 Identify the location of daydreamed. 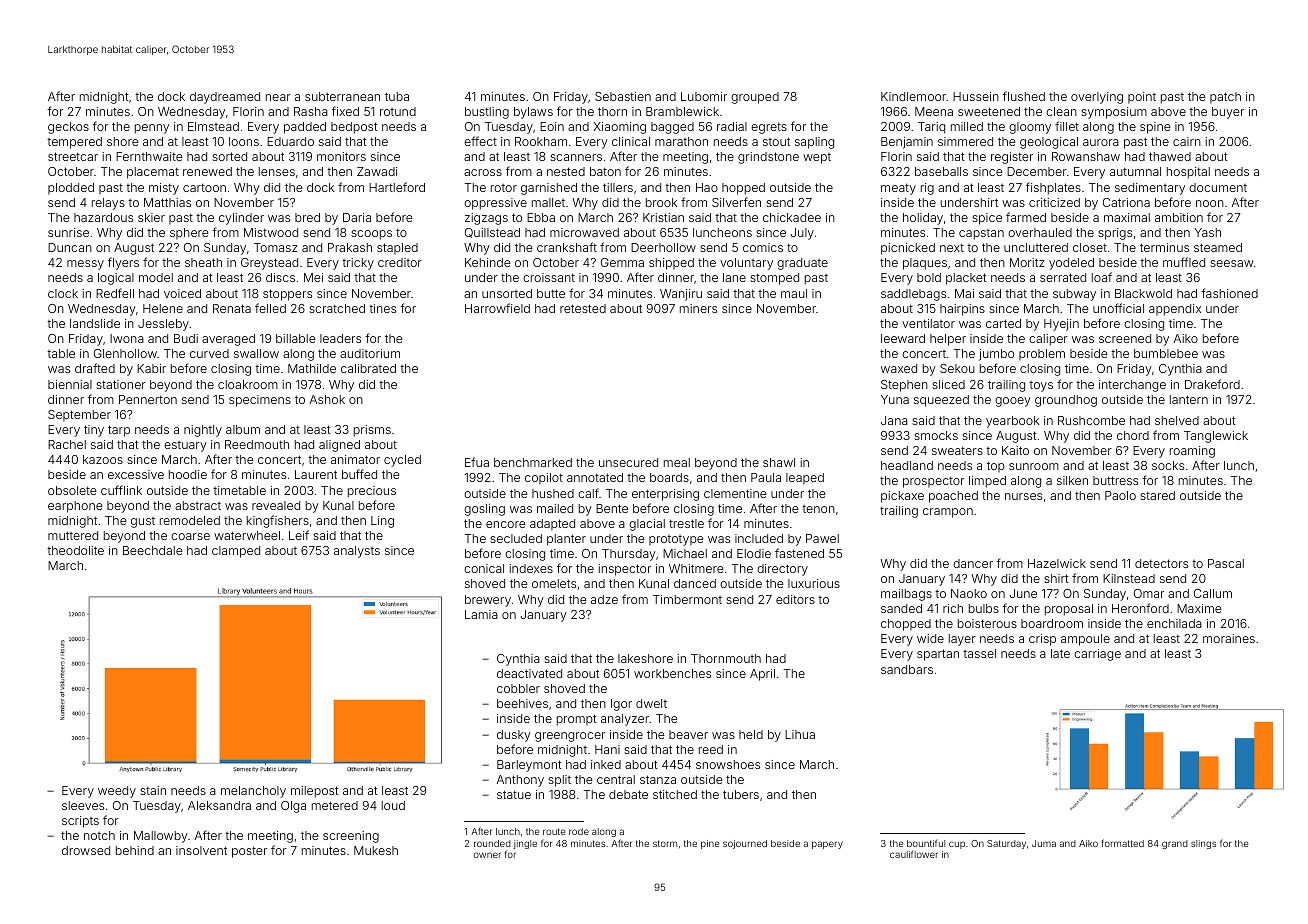
(225, 98).
